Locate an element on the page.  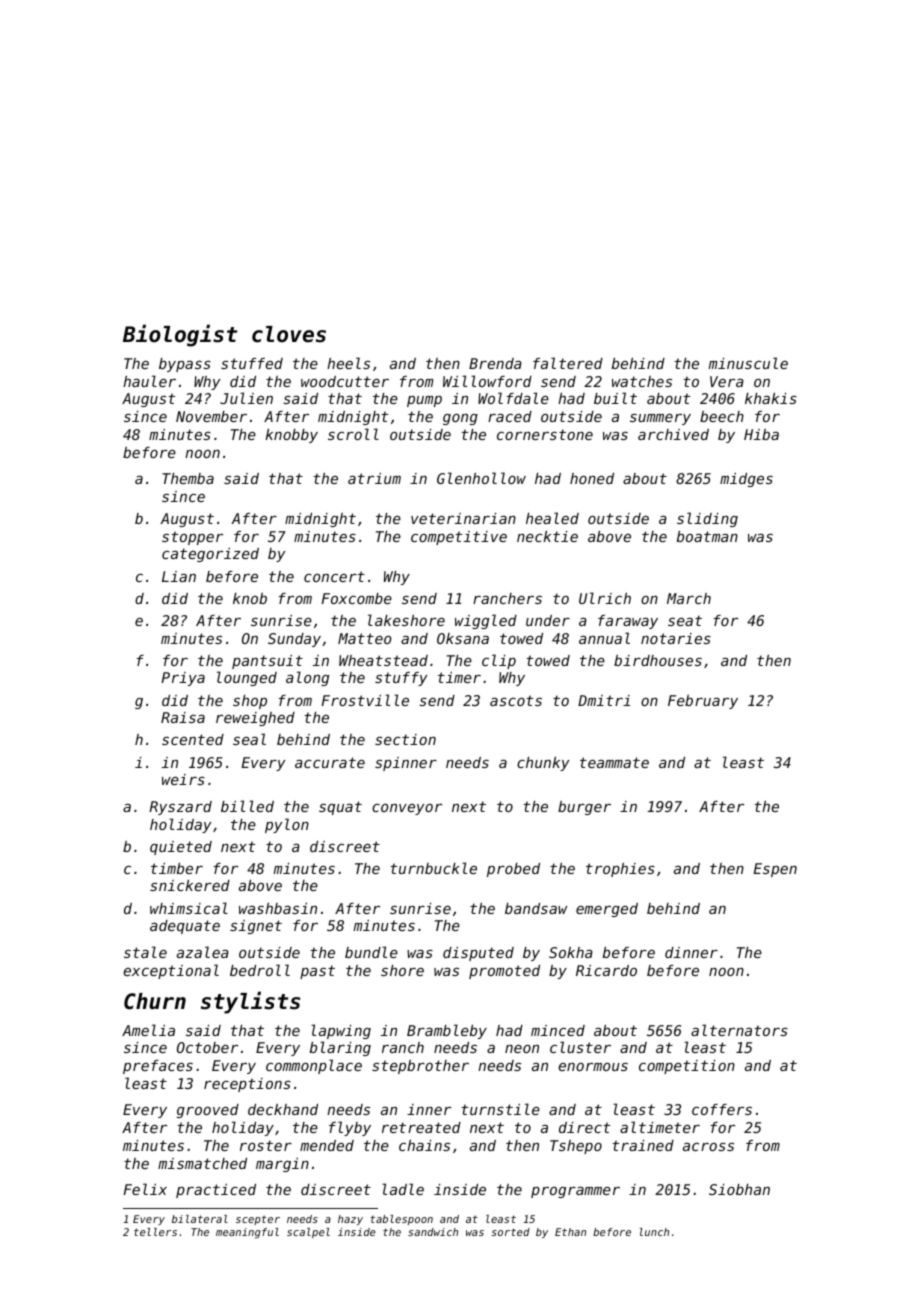
commonplace is located at coordinates (314, 1066).
